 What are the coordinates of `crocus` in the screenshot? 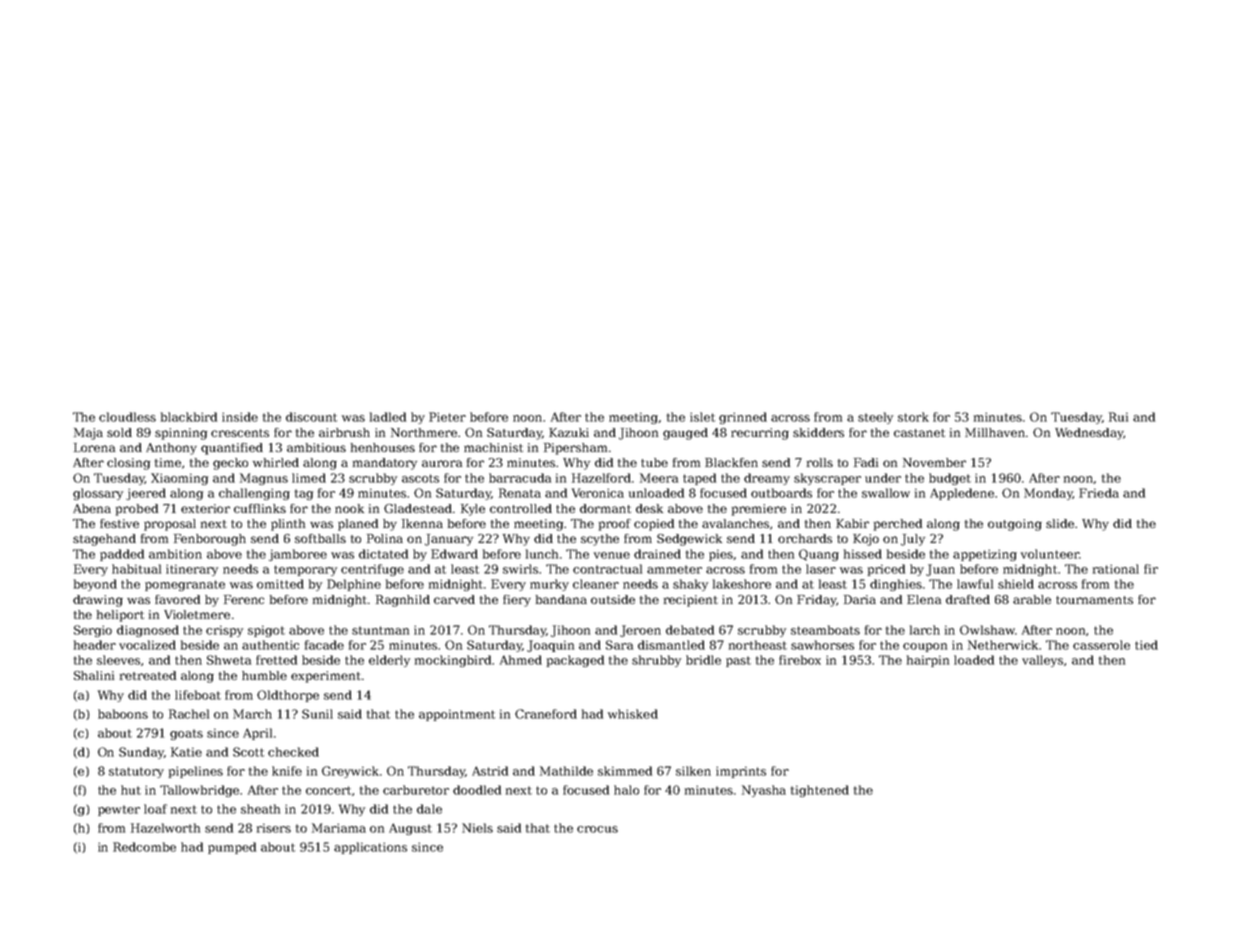 It's located at (597, 829).
